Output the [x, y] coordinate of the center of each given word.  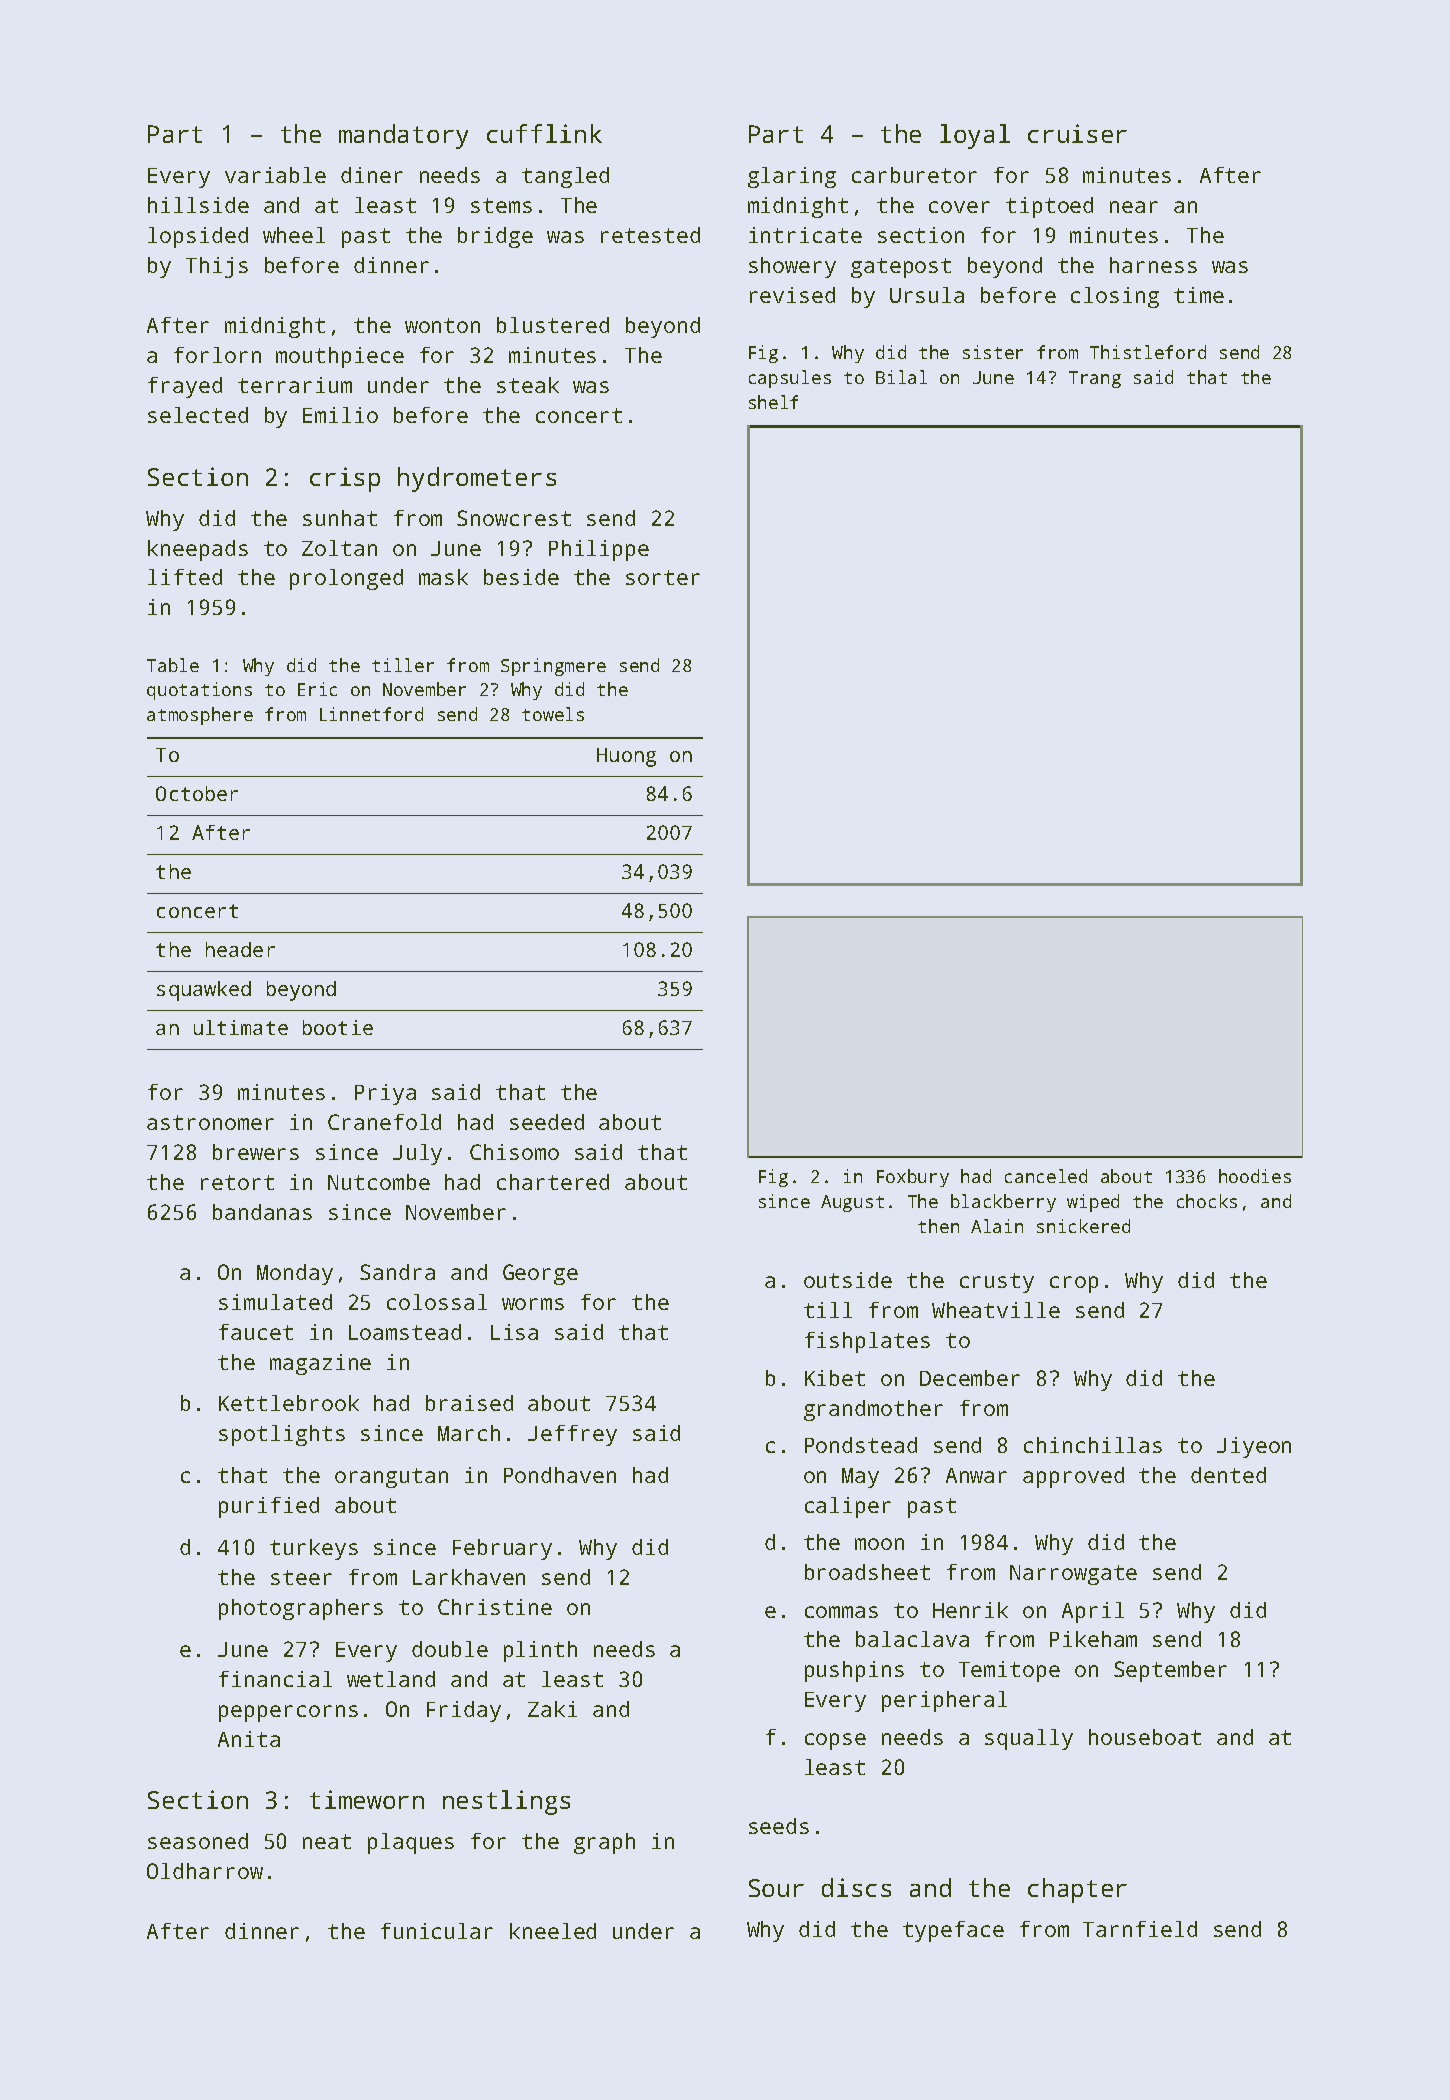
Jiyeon [1254, 1447]
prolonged [346, 579]
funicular [437, 1931]
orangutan [391, 1478]
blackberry [1003, 1203]
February [502, 1549]
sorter [663, 577]
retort [237, 1182]
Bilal [901, 377]
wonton [442, 325]
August [852, 1203]
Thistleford [1148, 352]
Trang [1095, 379]
